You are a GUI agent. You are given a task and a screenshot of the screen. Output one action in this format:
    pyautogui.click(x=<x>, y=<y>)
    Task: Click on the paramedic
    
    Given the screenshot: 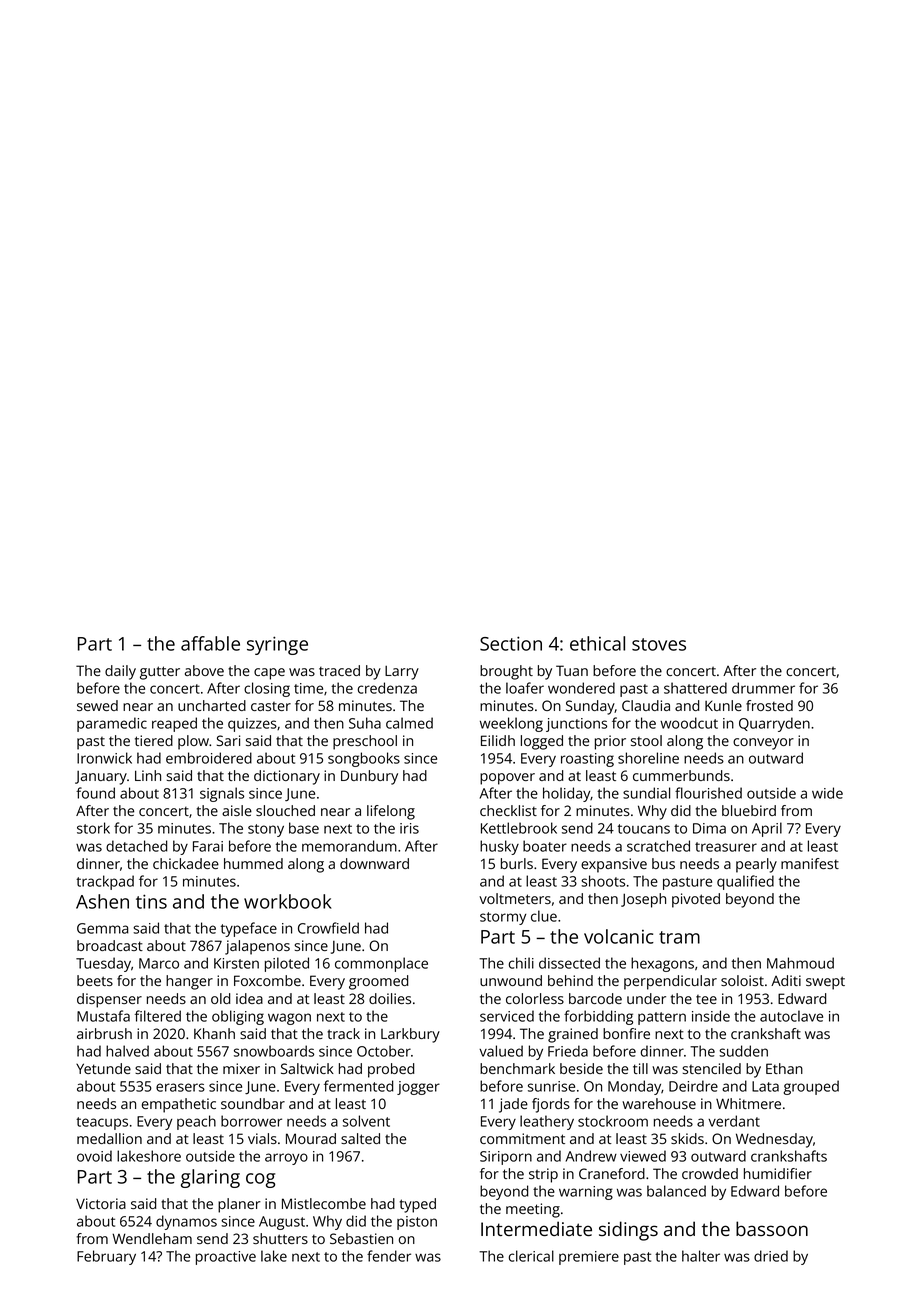 What is the action you would take?
    pyautogui.click(x=112, y=724)
